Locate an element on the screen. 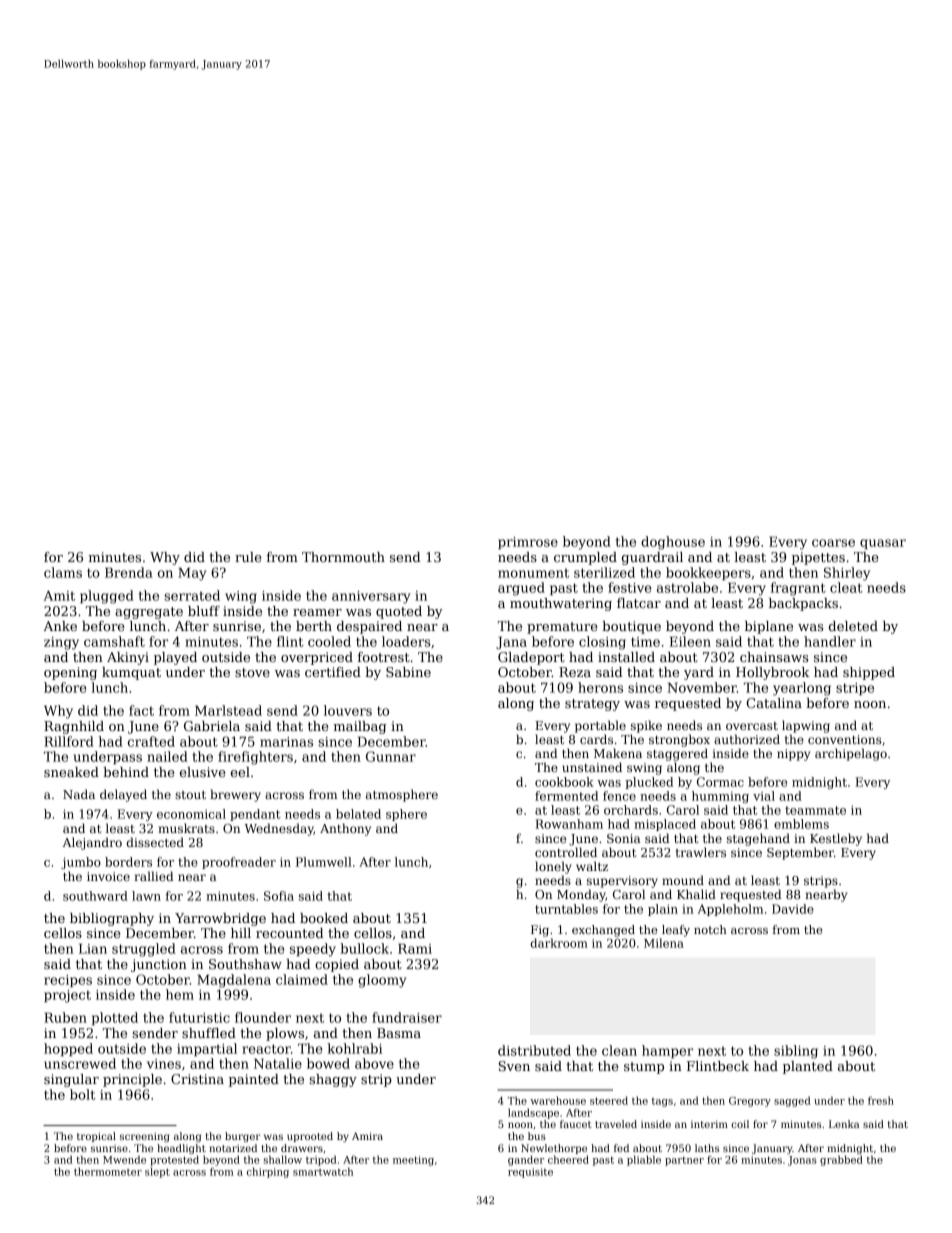 Image resolution: width=952 pixels, height=1233 pixels. quoted is located at coordinates (399, 612).
